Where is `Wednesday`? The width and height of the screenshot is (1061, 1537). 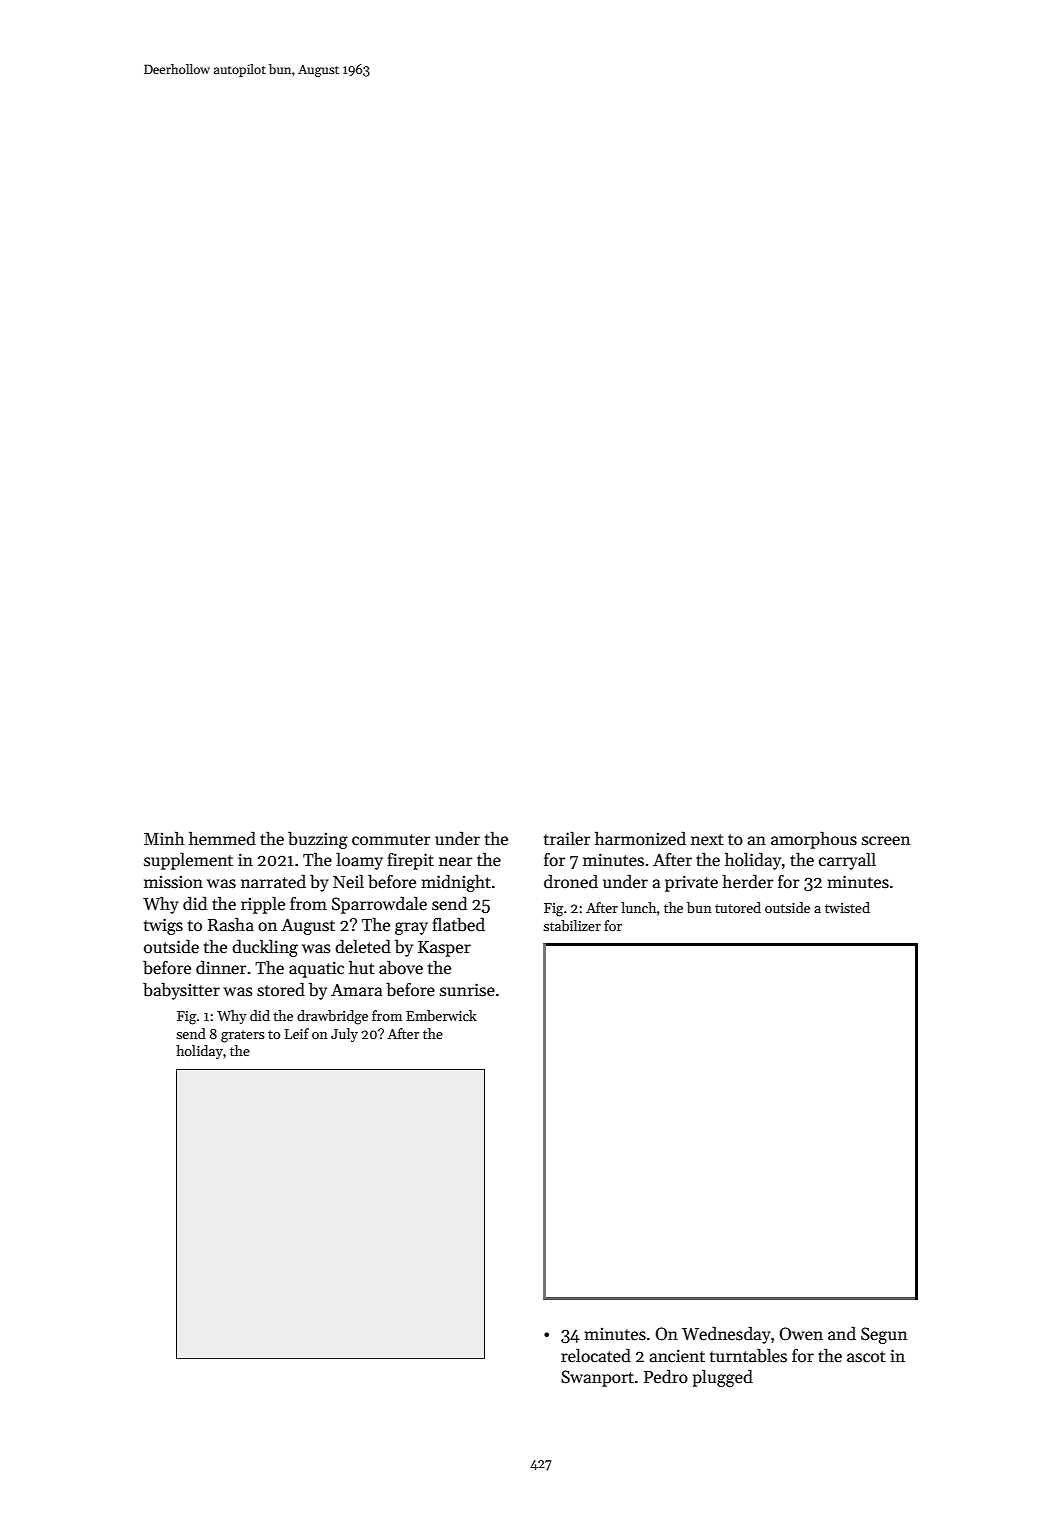
Wednesday is located at coordinates (726, 1335).
